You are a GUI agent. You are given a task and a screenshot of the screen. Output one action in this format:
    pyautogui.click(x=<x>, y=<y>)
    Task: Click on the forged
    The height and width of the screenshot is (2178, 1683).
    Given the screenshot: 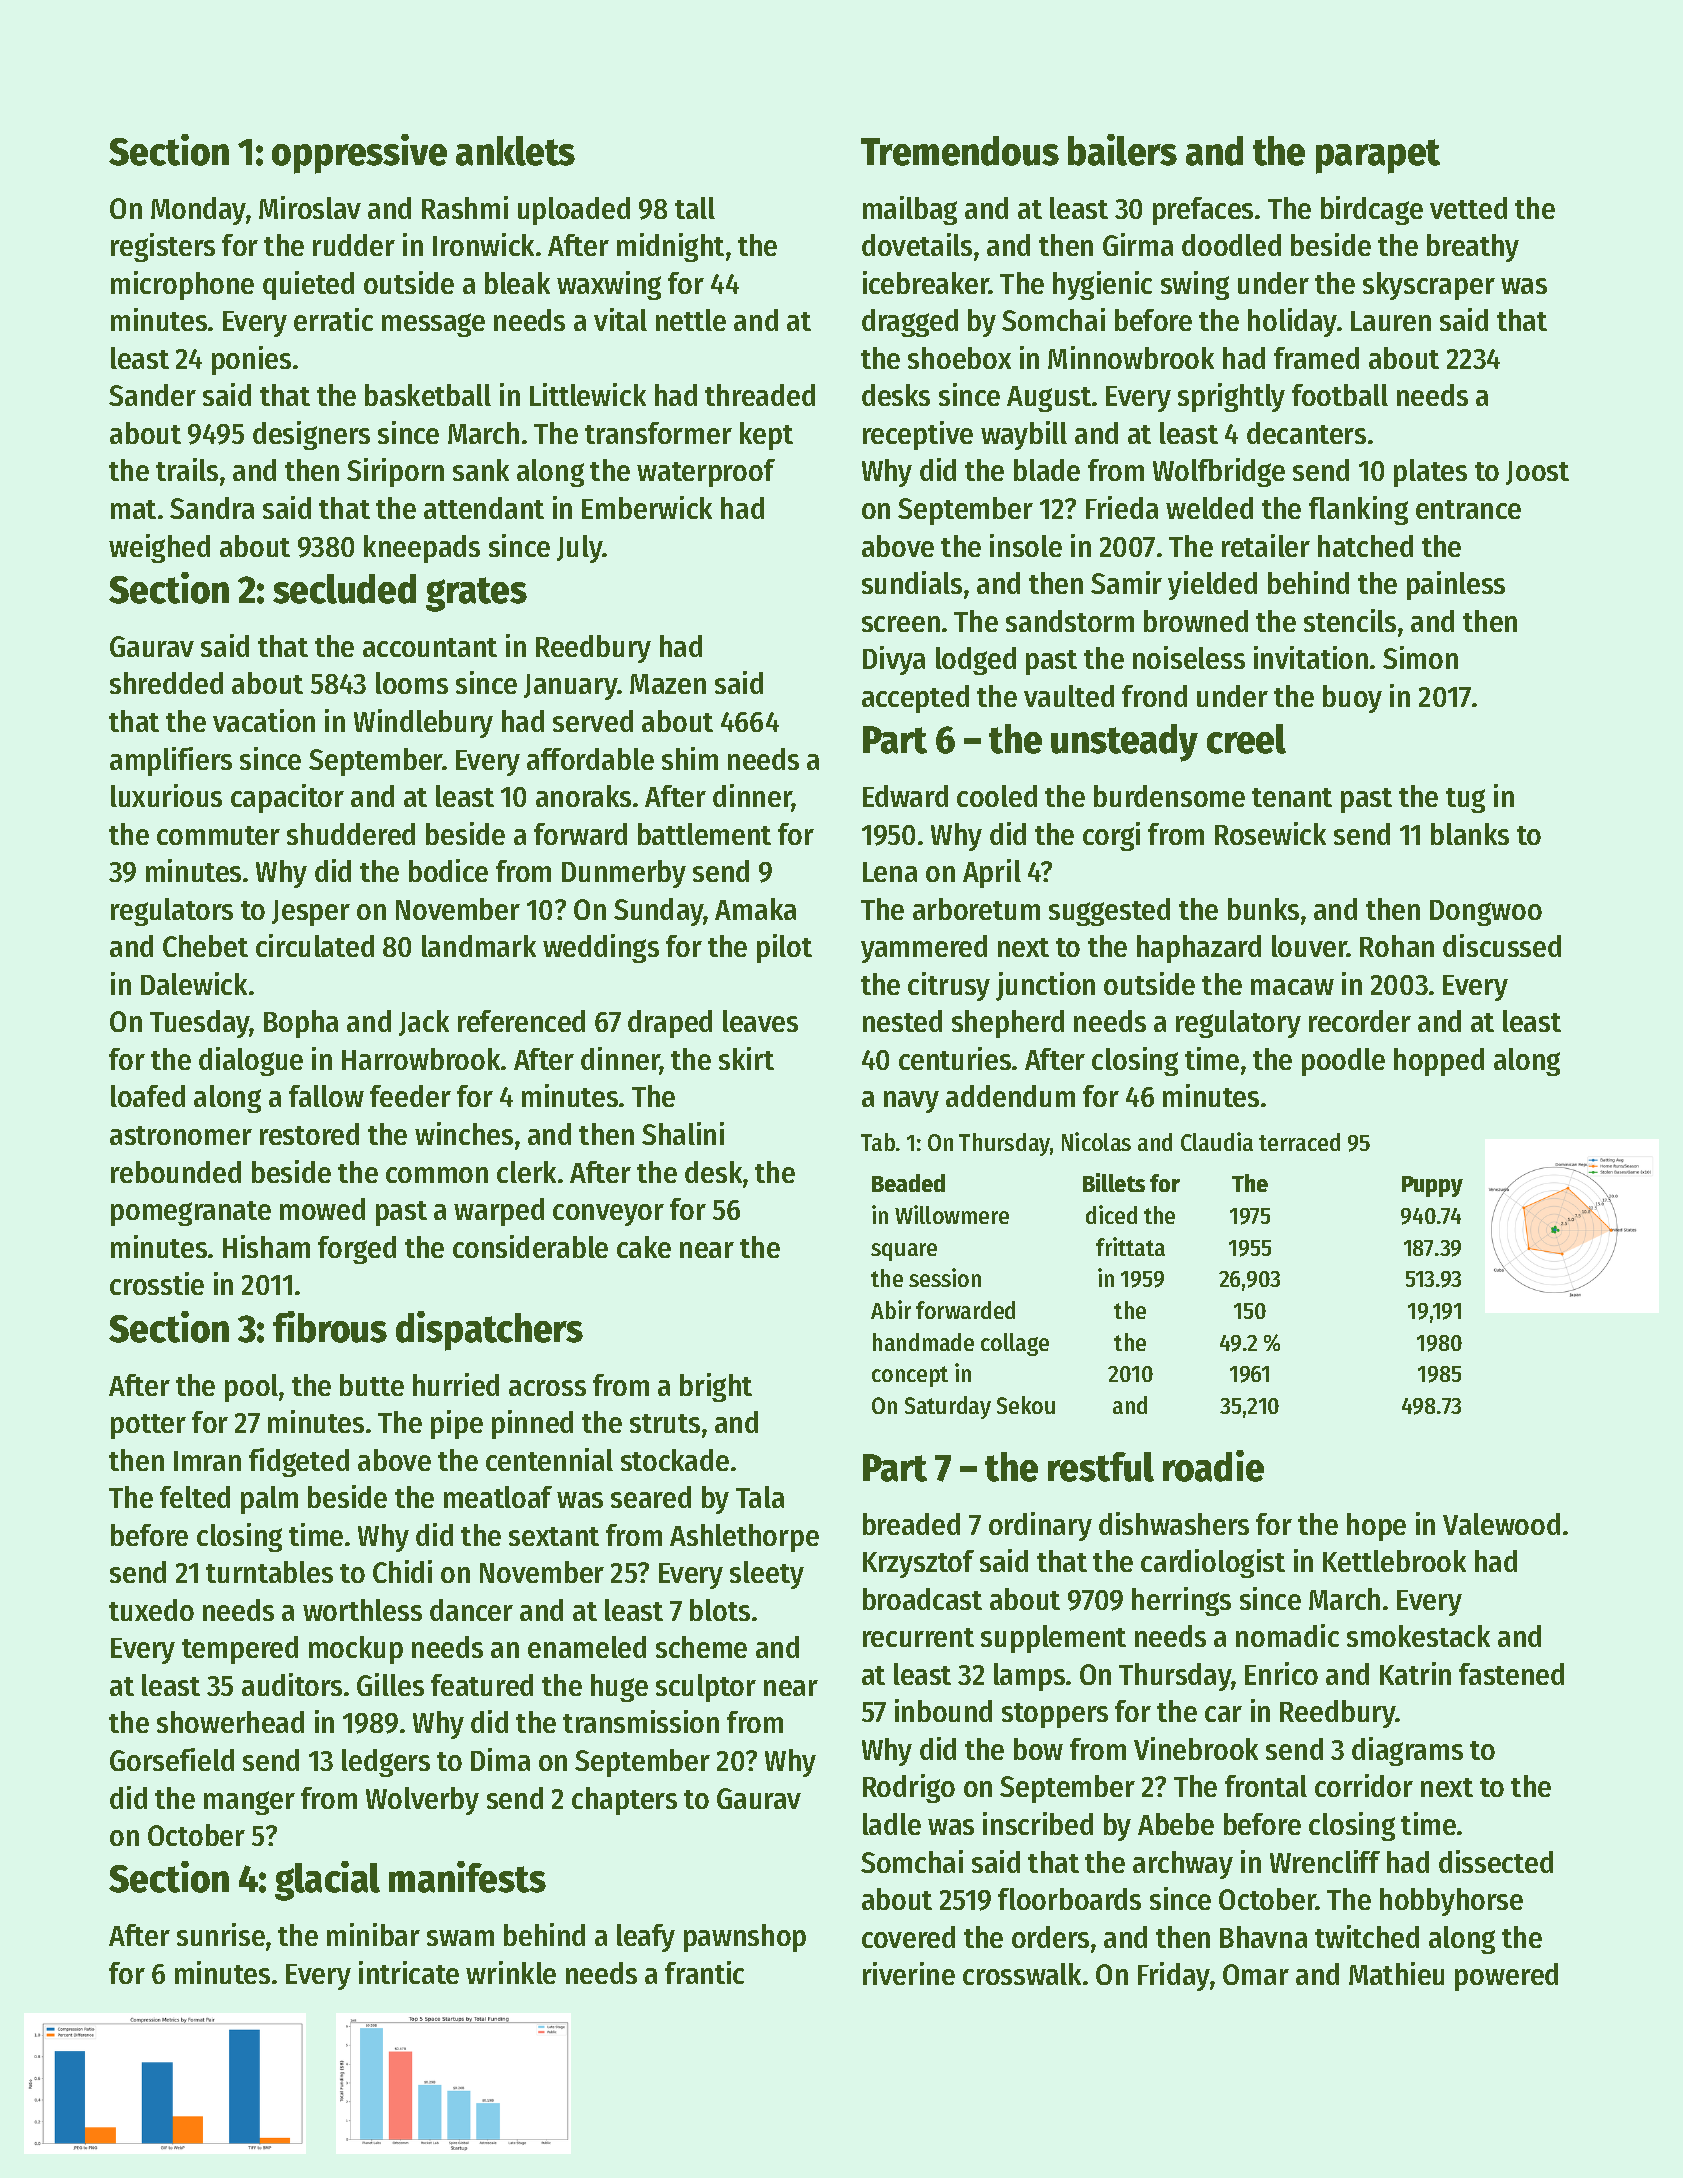 What is the action you would take?
    pyautogui.click(x=357, y=1250)
